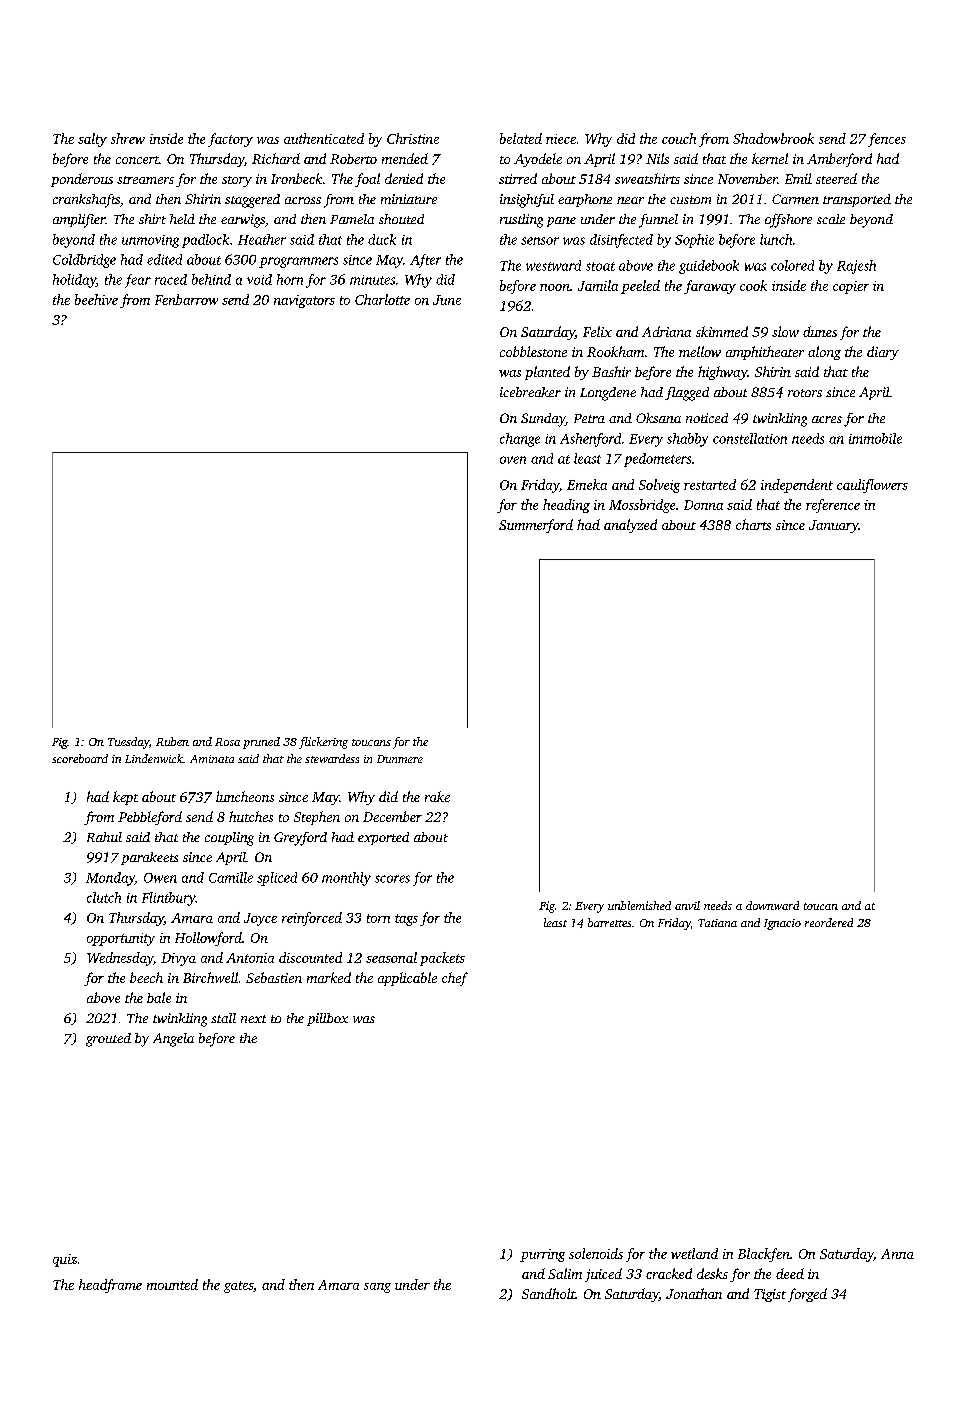  I want to click on forged, so click(807, 1295).
